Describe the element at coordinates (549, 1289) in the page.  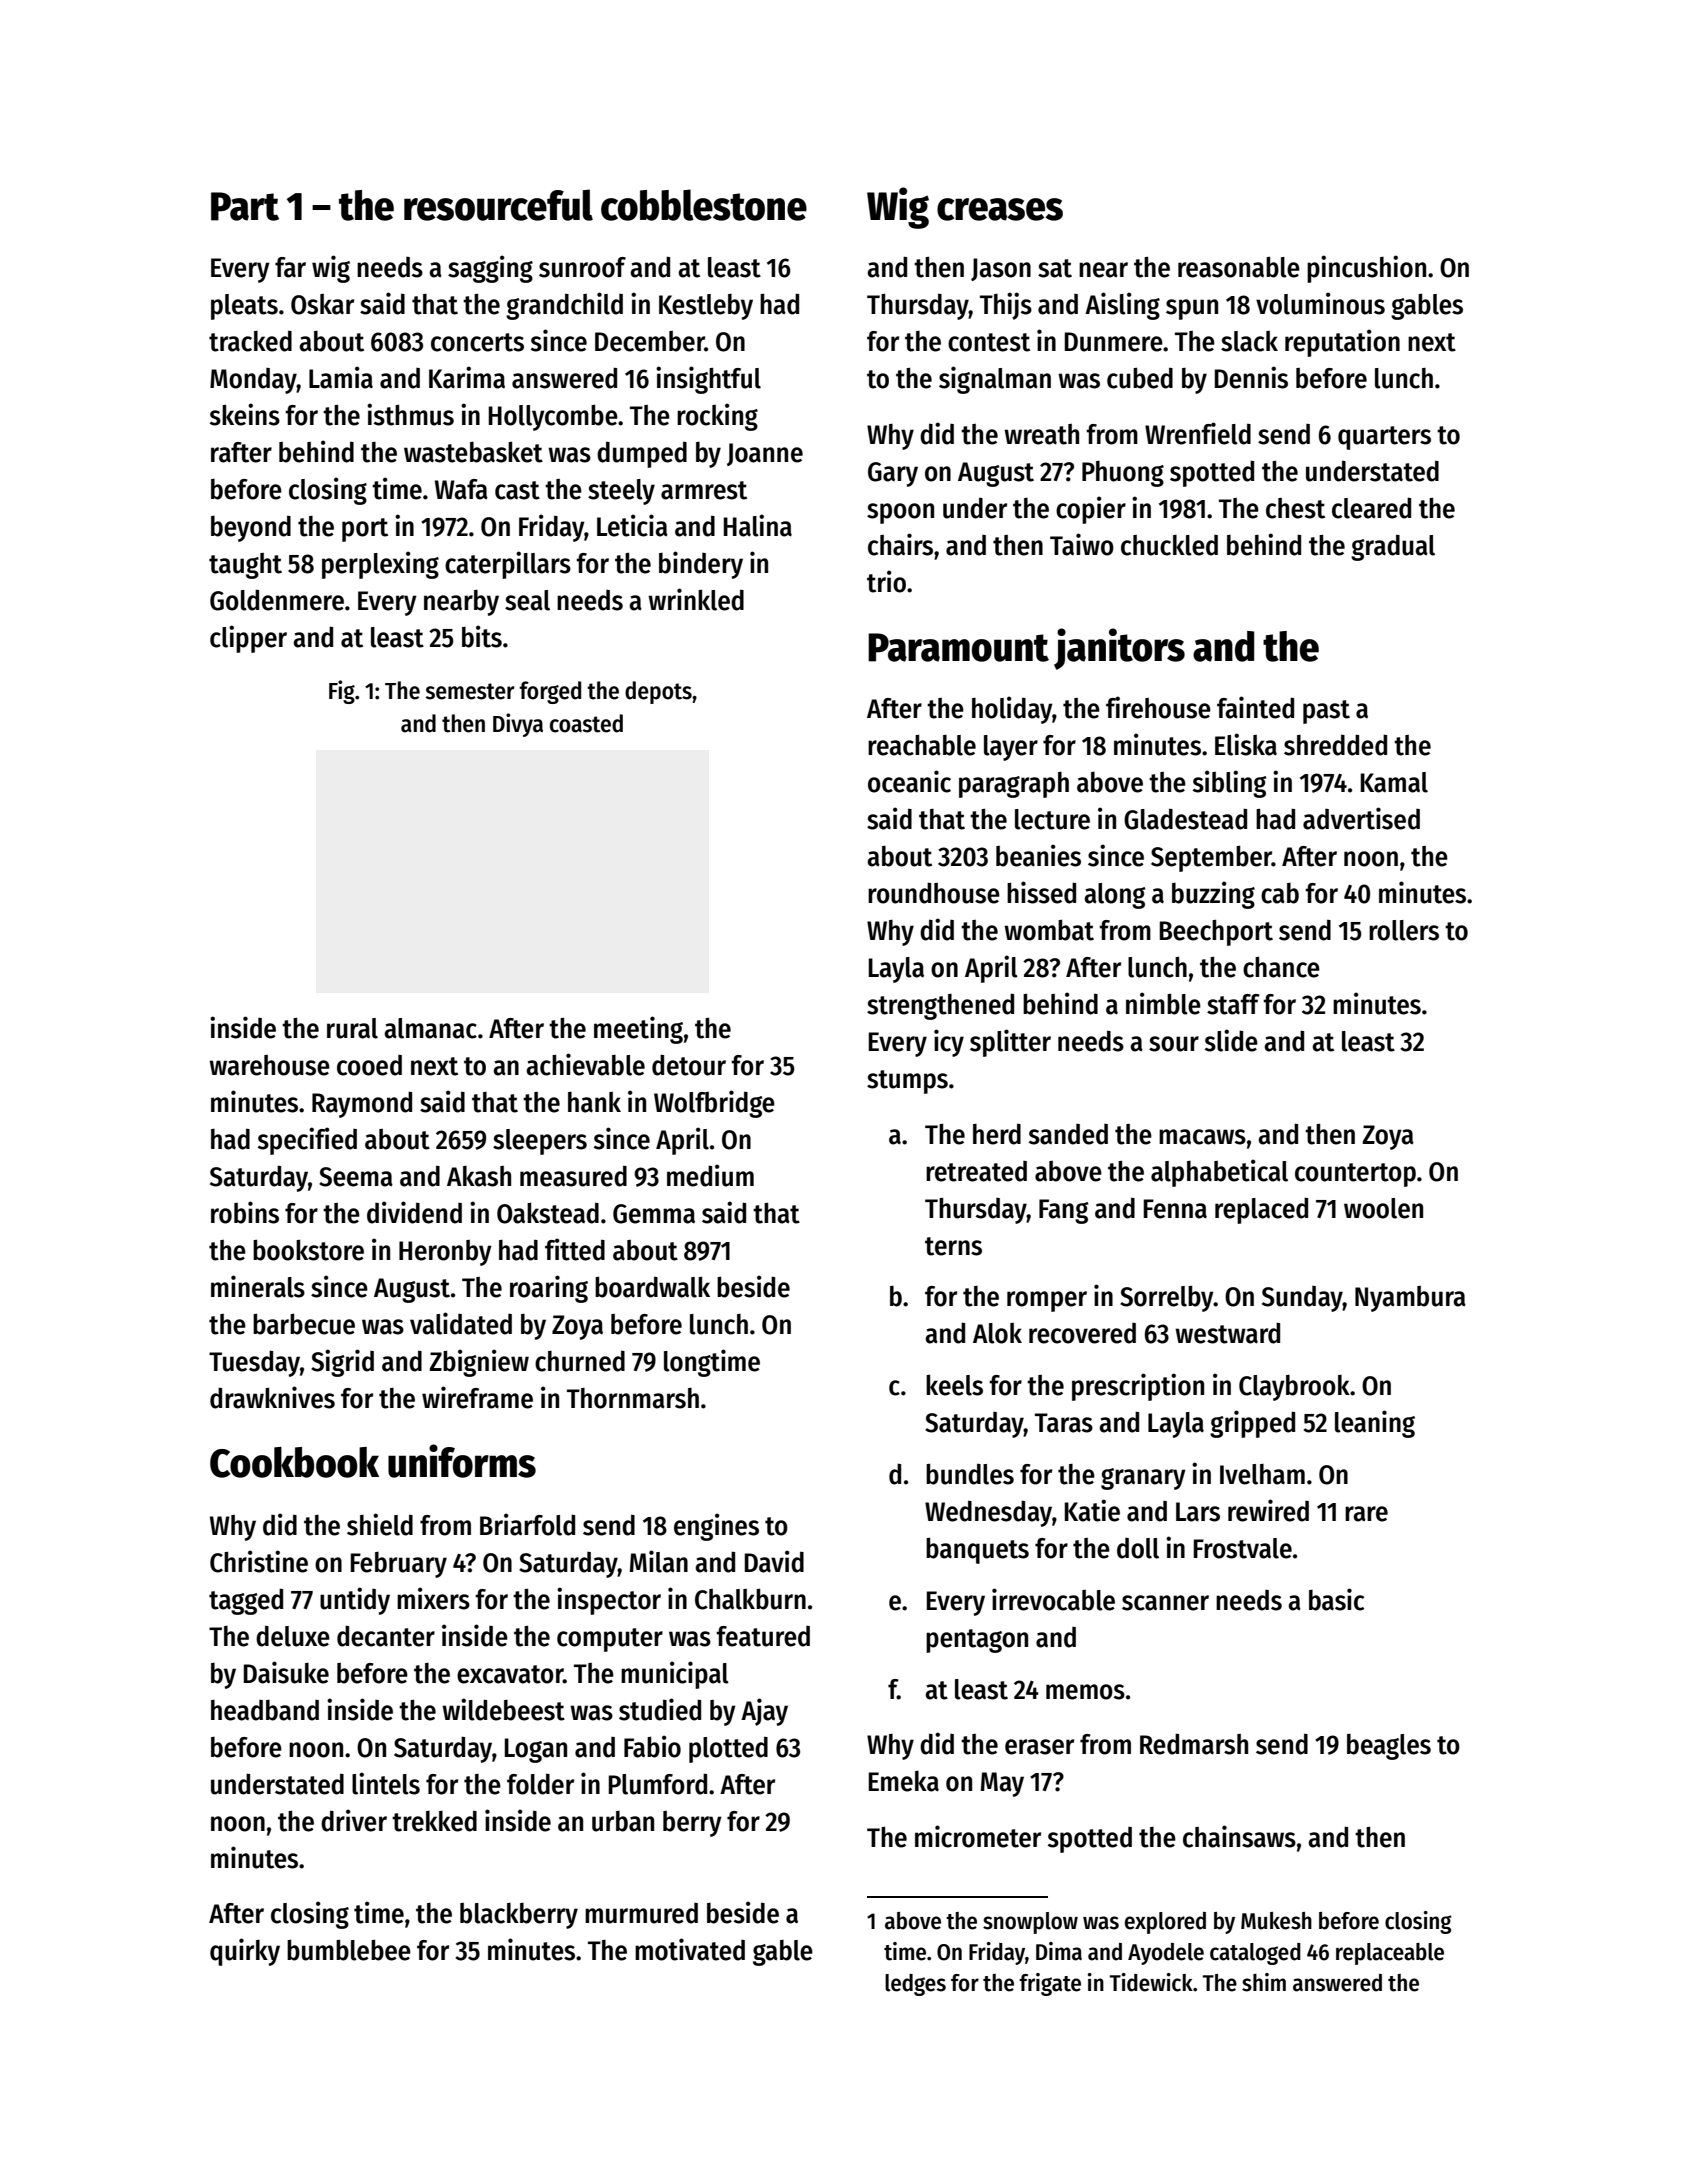
I see `roaring` at that location.
